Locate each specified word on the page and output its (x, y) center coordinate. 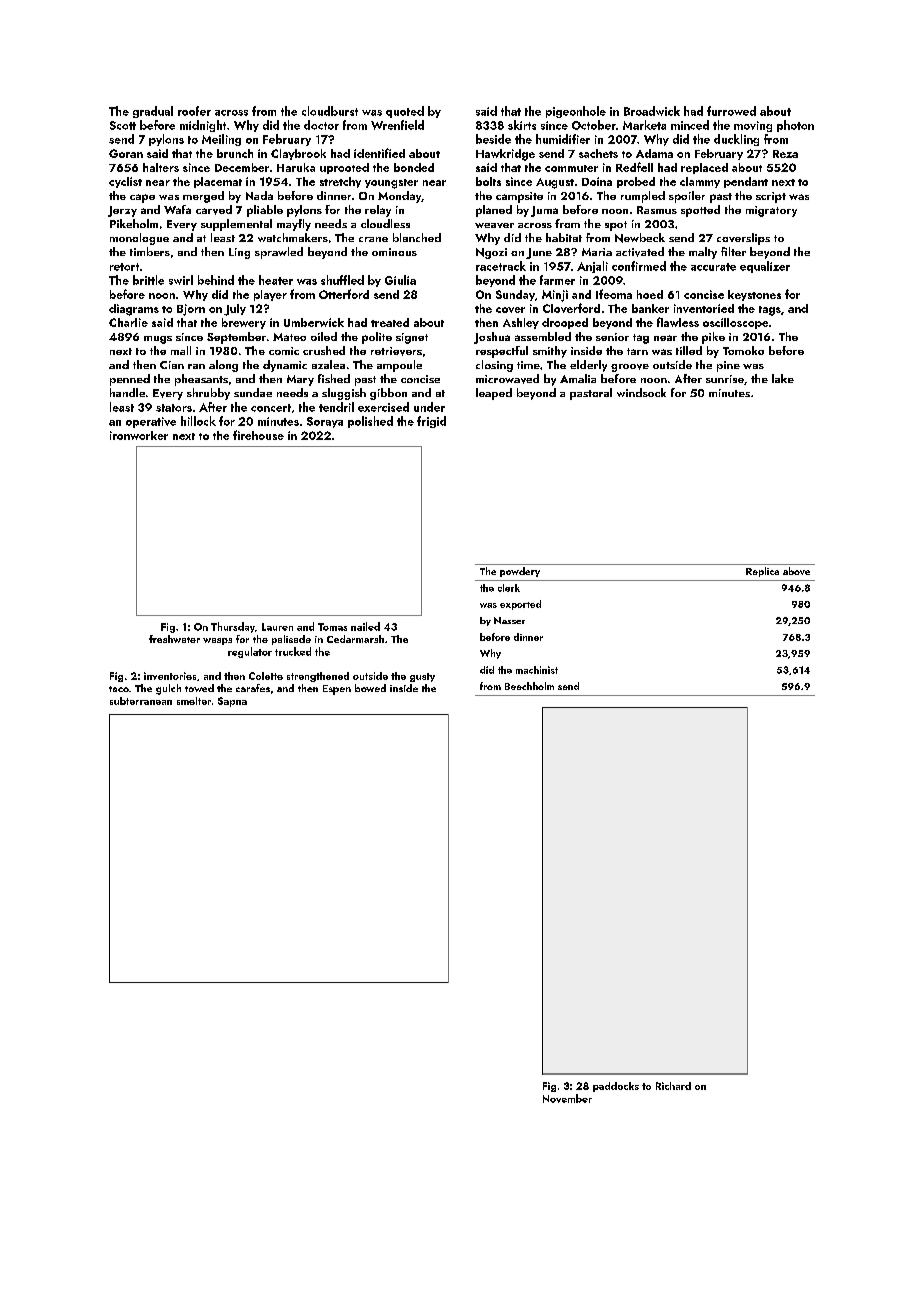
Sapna (232, 702)
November (567, 1098)
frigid (431, 422)
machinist (537, 670)
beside (493, 139)
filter (733, 251)
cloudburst (330, 111)
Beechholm (529, 686)
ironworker (139, 435)
